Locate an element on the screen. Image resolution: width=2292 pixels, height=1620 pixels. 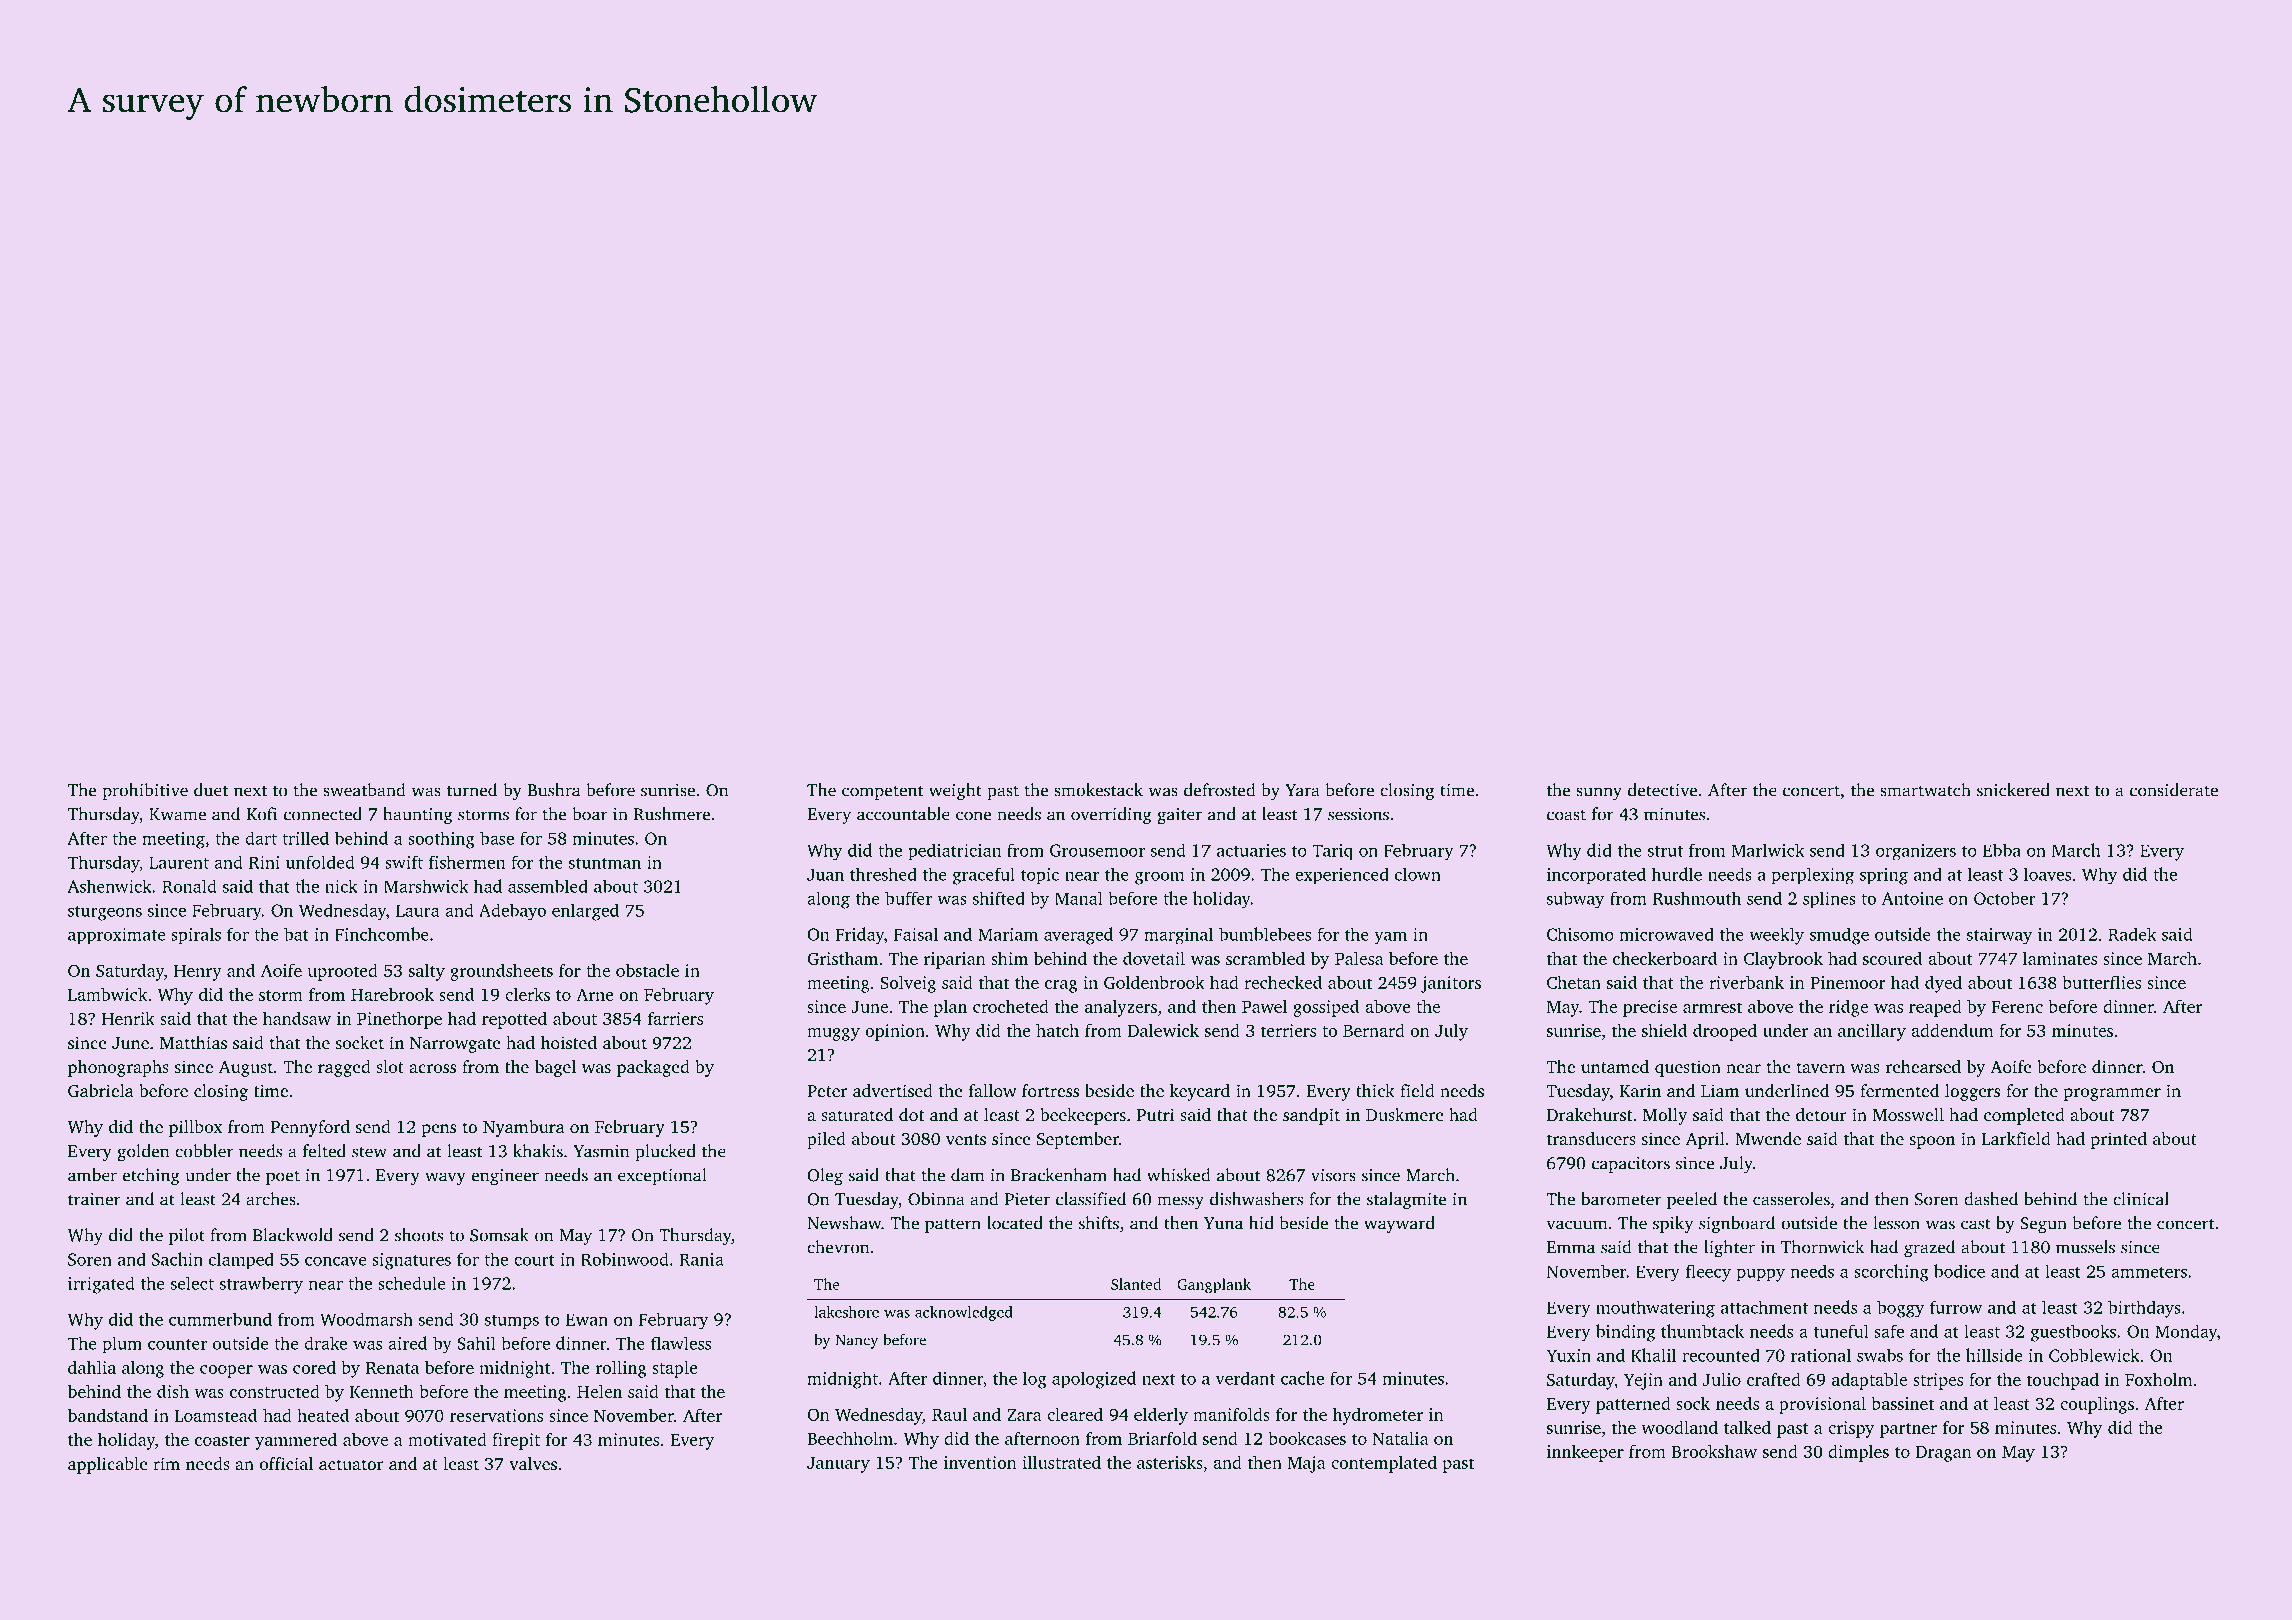
opinion is located at coordinates (895, 1032).
